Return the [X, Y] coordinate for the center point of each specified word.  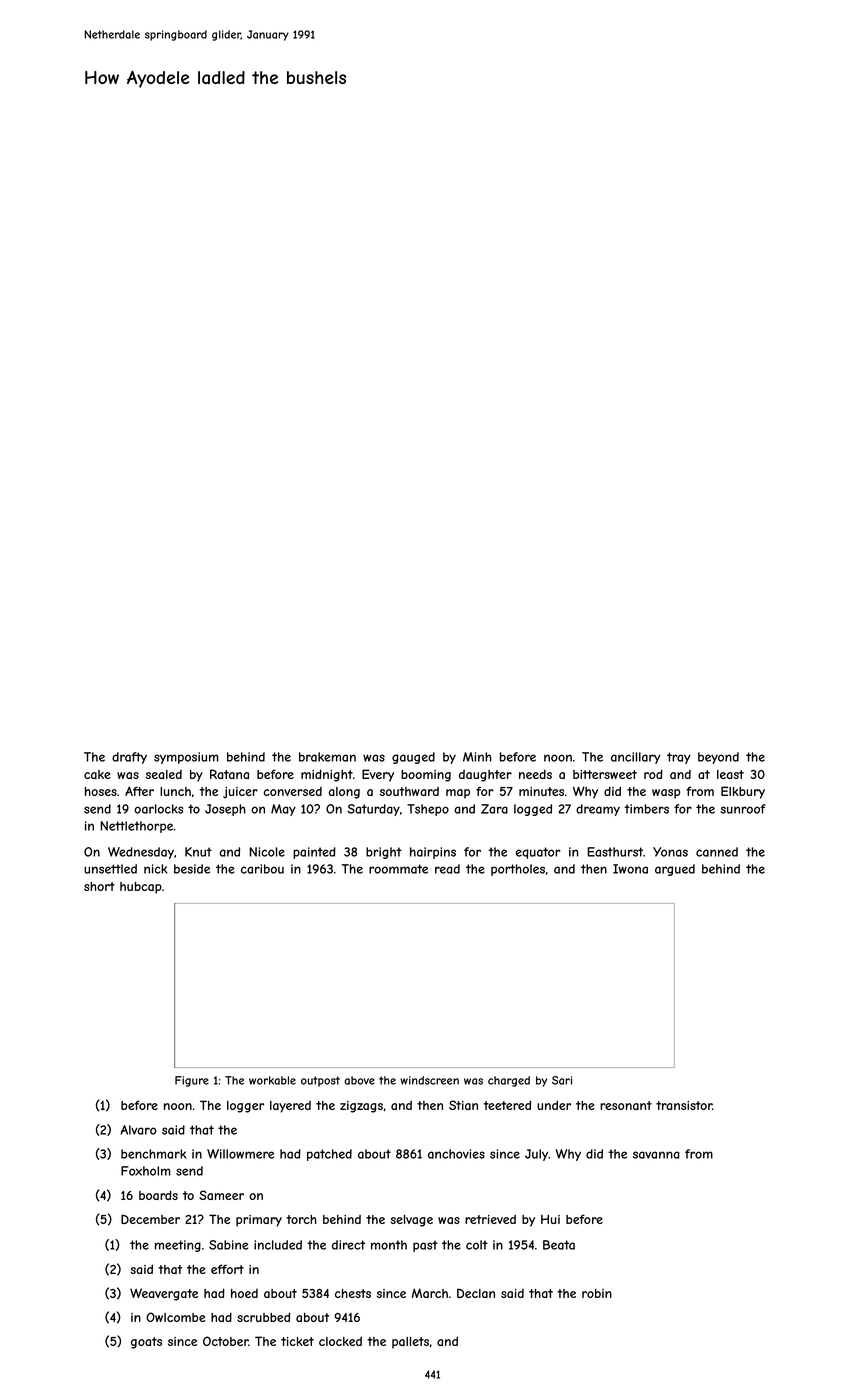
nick [155, 869]
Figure [192, 1081]
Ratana [229, 774]
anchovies [456, 1154]
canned [717, 852]
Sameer [221, 1195]
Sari [562, 1080]
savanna [656, 1155]
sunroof [743, 809]
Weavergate [164, 1294]
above [359, 1080]
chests [353, 1293]
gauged [413, 758]
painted [314, 853]
